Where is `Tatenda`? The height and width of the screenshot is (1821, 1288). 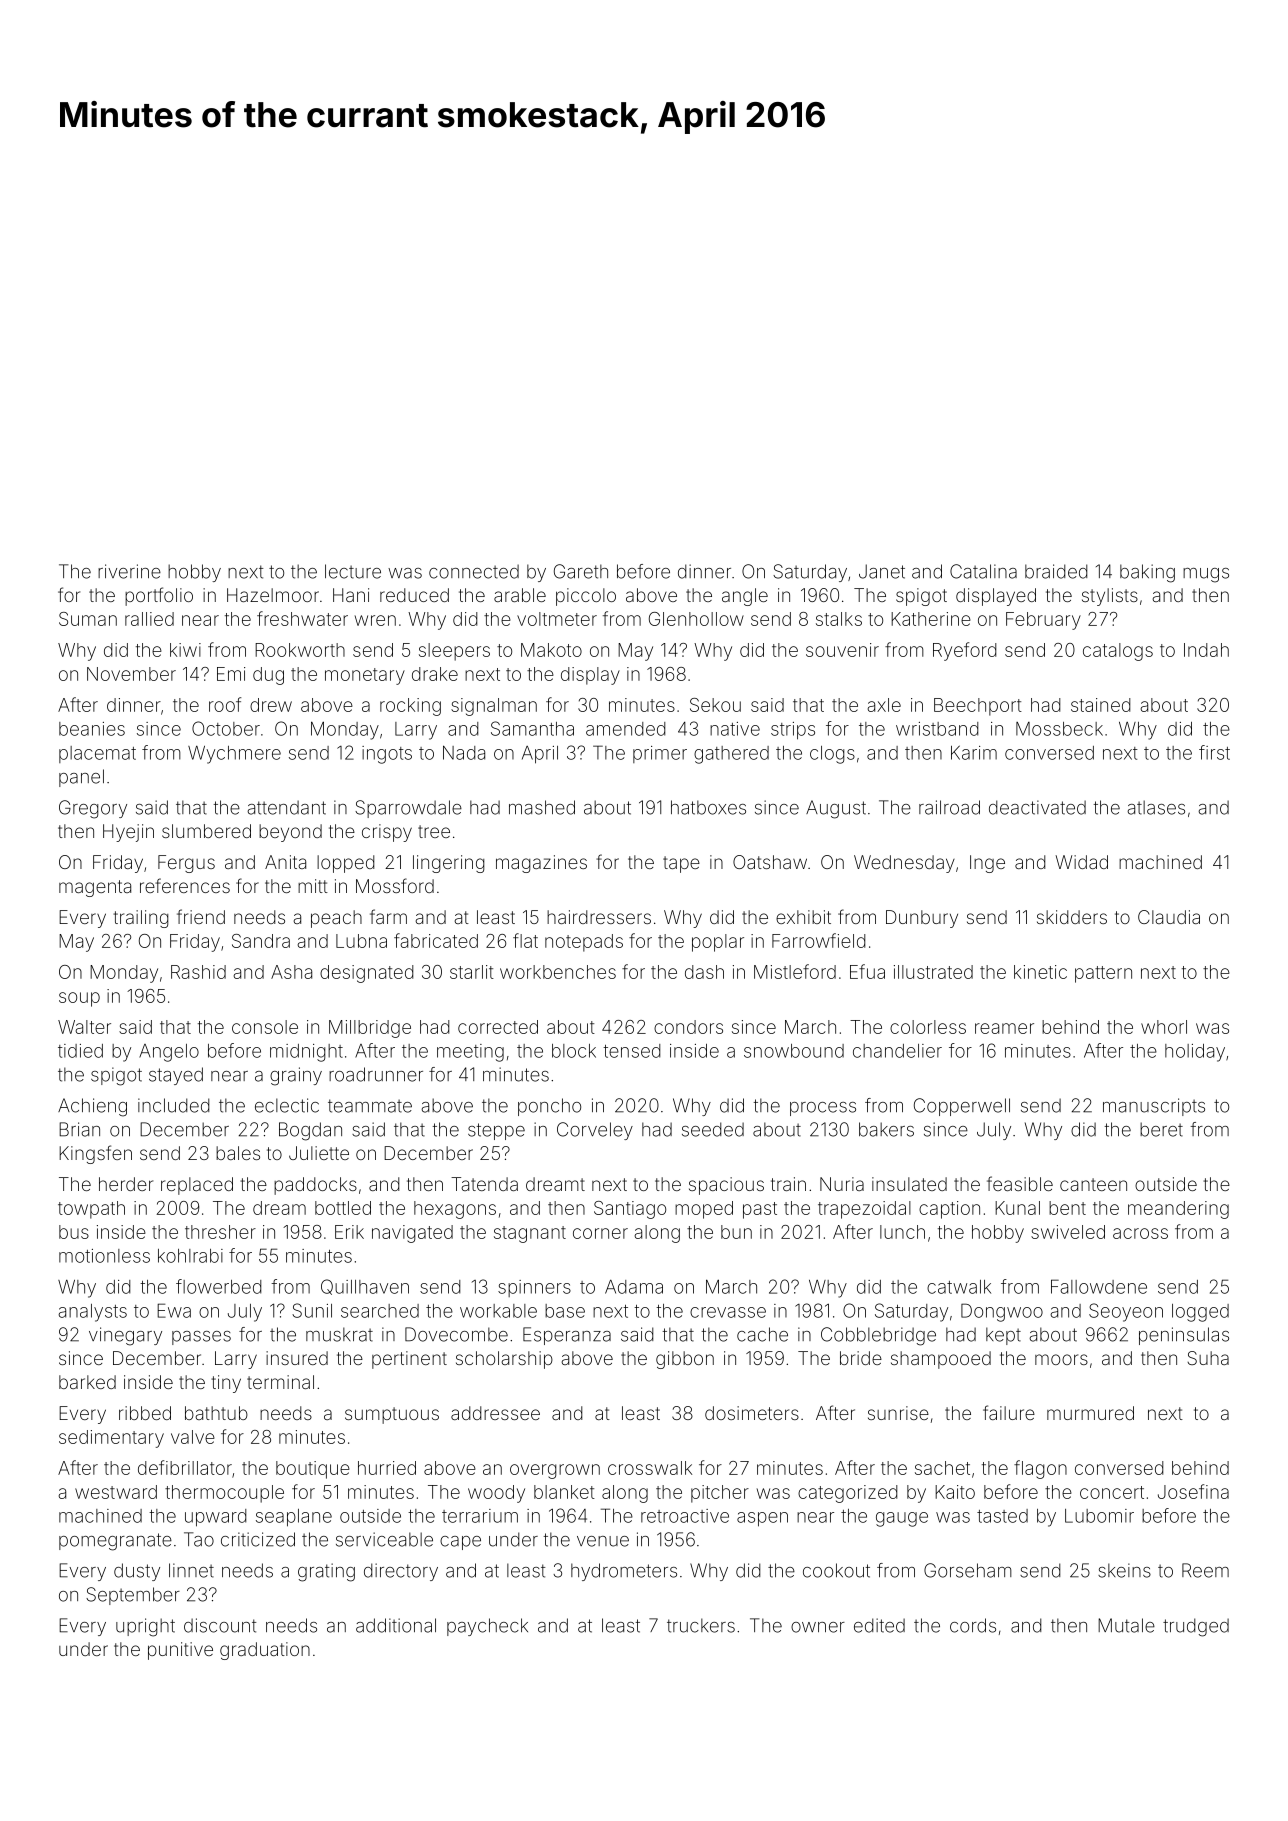
Tatenda is located at coordinates (484, 1184).
